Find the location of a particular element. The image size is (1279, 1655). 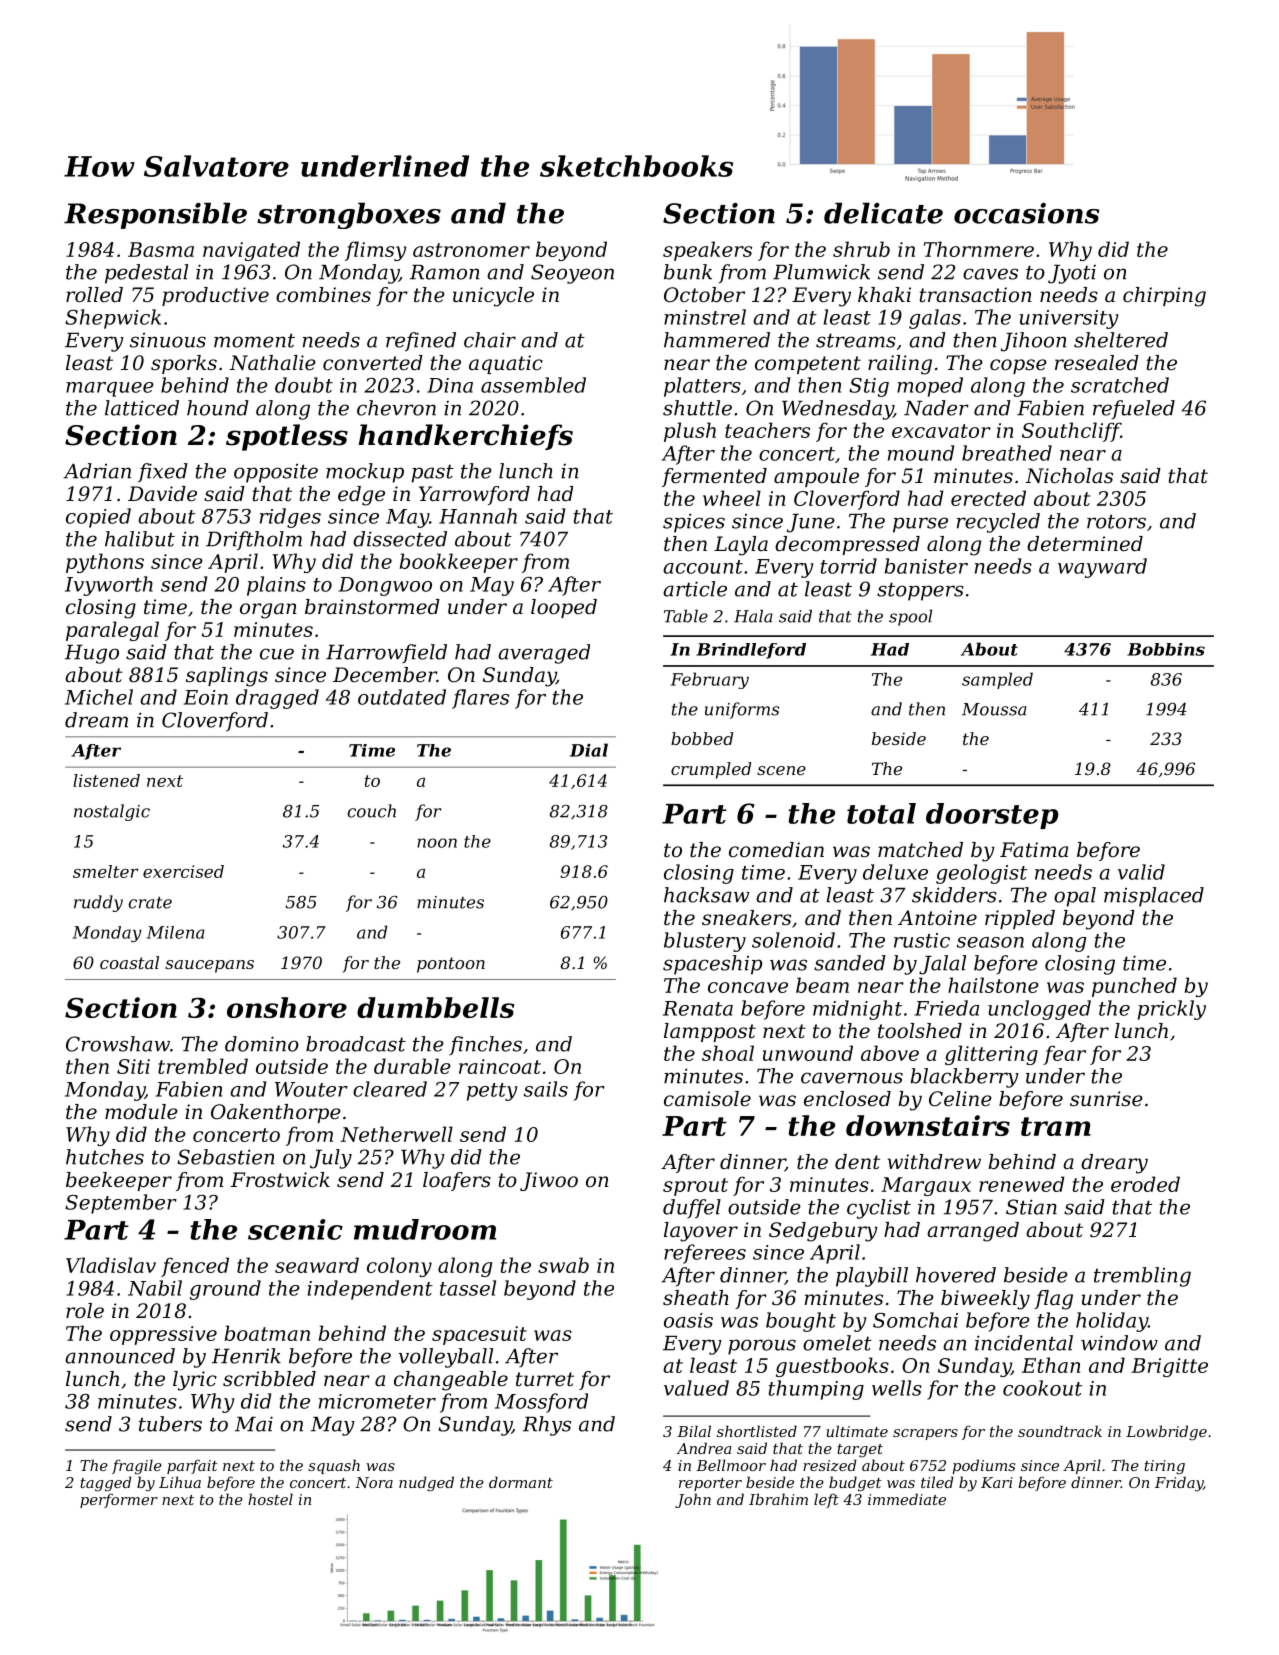

lamppost is located at coordinates (710, 1032).
